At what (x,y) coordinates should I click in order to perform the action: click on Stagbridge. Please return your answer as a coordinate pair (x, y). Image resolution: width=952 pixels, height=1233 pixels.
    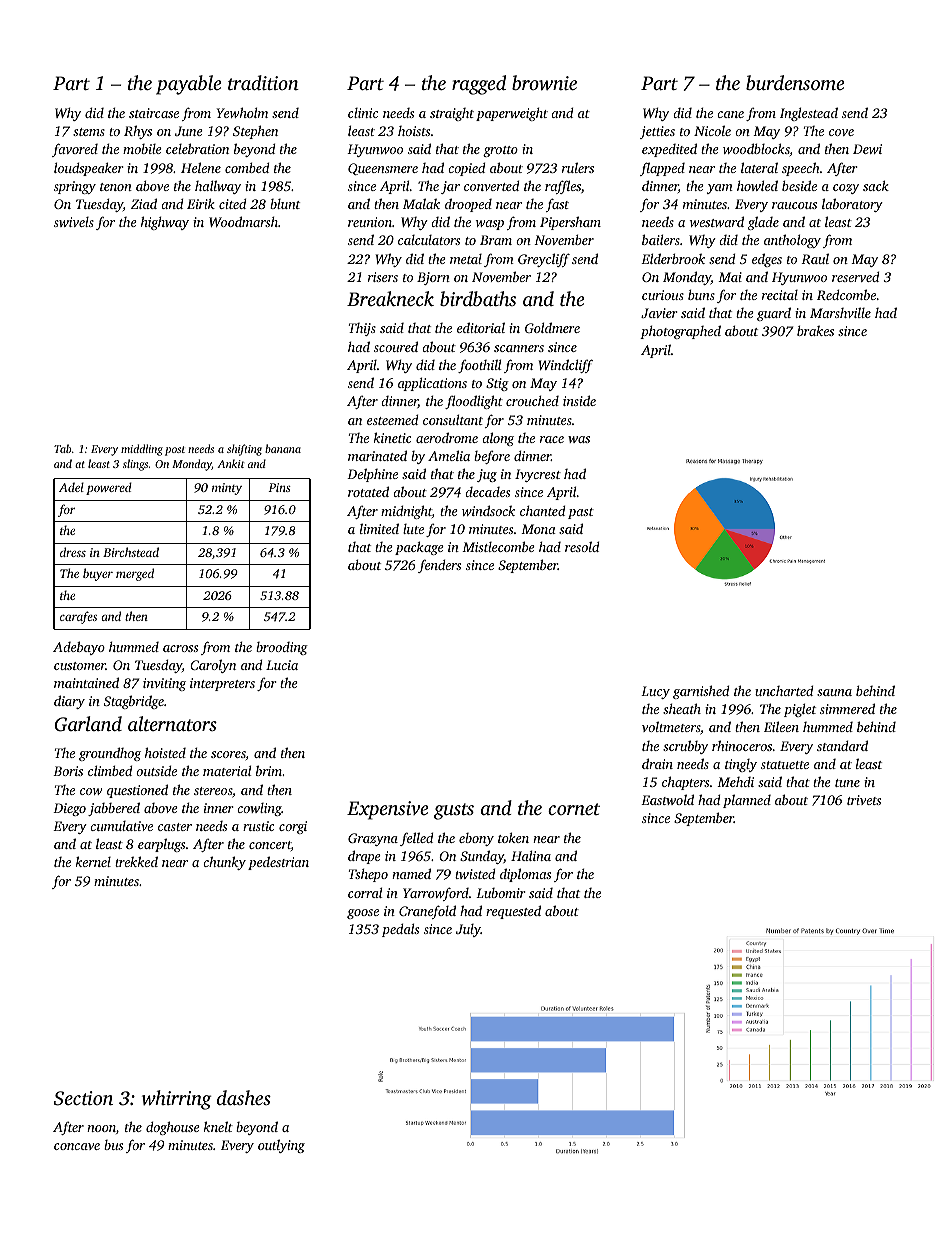
    Looking at the image, I should click on (134, 702).
